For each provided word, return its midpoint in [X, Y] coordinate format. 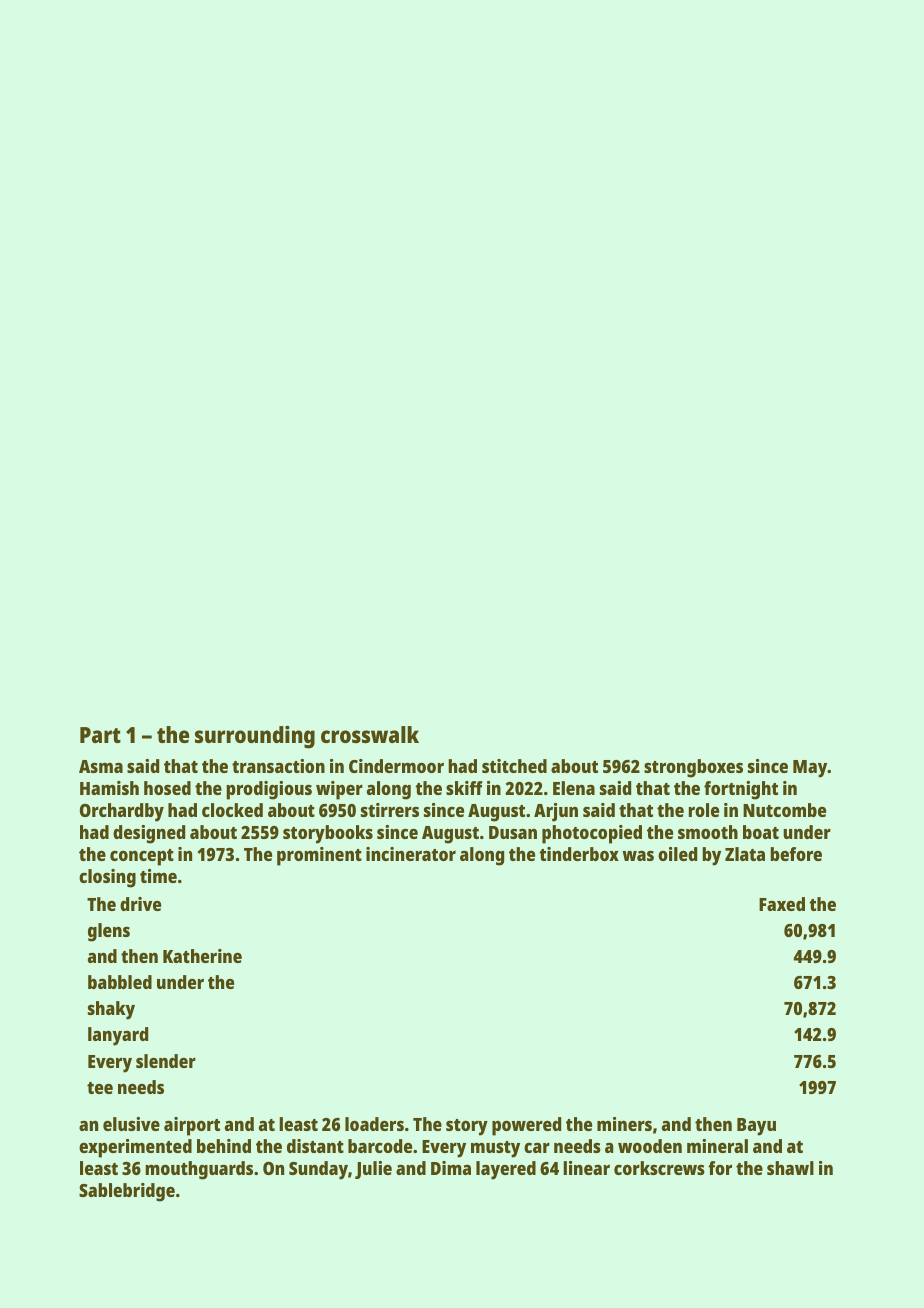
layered [506, 1170]
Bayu [756, 1127]
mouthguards [199, 1170]
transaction [278, 766]
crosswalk [370, 734]
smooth [708, 832]
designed [149, 834]
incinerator [411, 854]
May [810, 769]
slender [166, 1061]
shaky [111, 1010]
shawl [790, 1168]
